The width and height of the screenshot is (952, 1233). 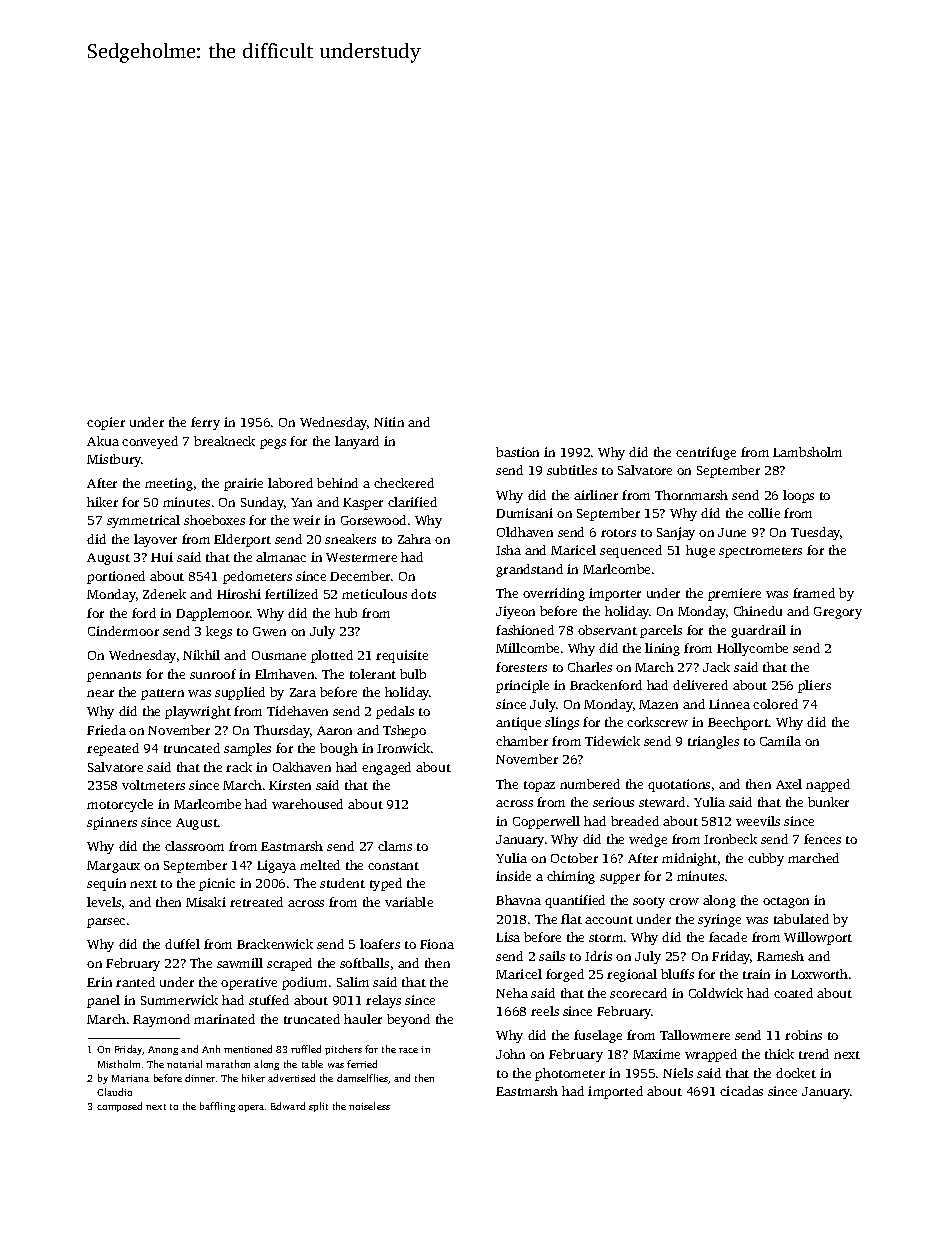 What do you see at coordinates (201, 655) in the screenshot?
I see `Nikhil` at bounding box center [201, 655].
